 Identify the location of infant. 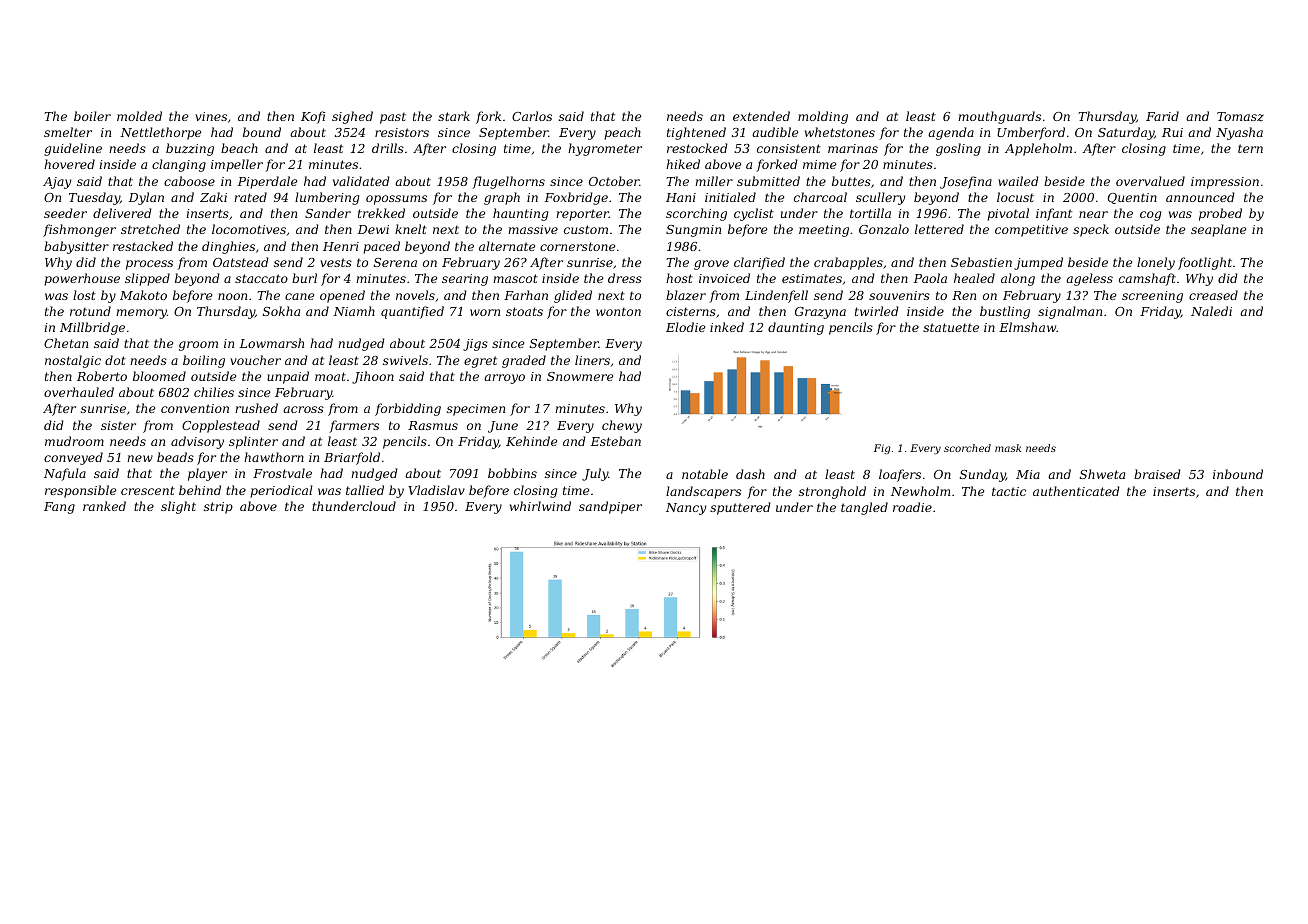
(1054, 214).
